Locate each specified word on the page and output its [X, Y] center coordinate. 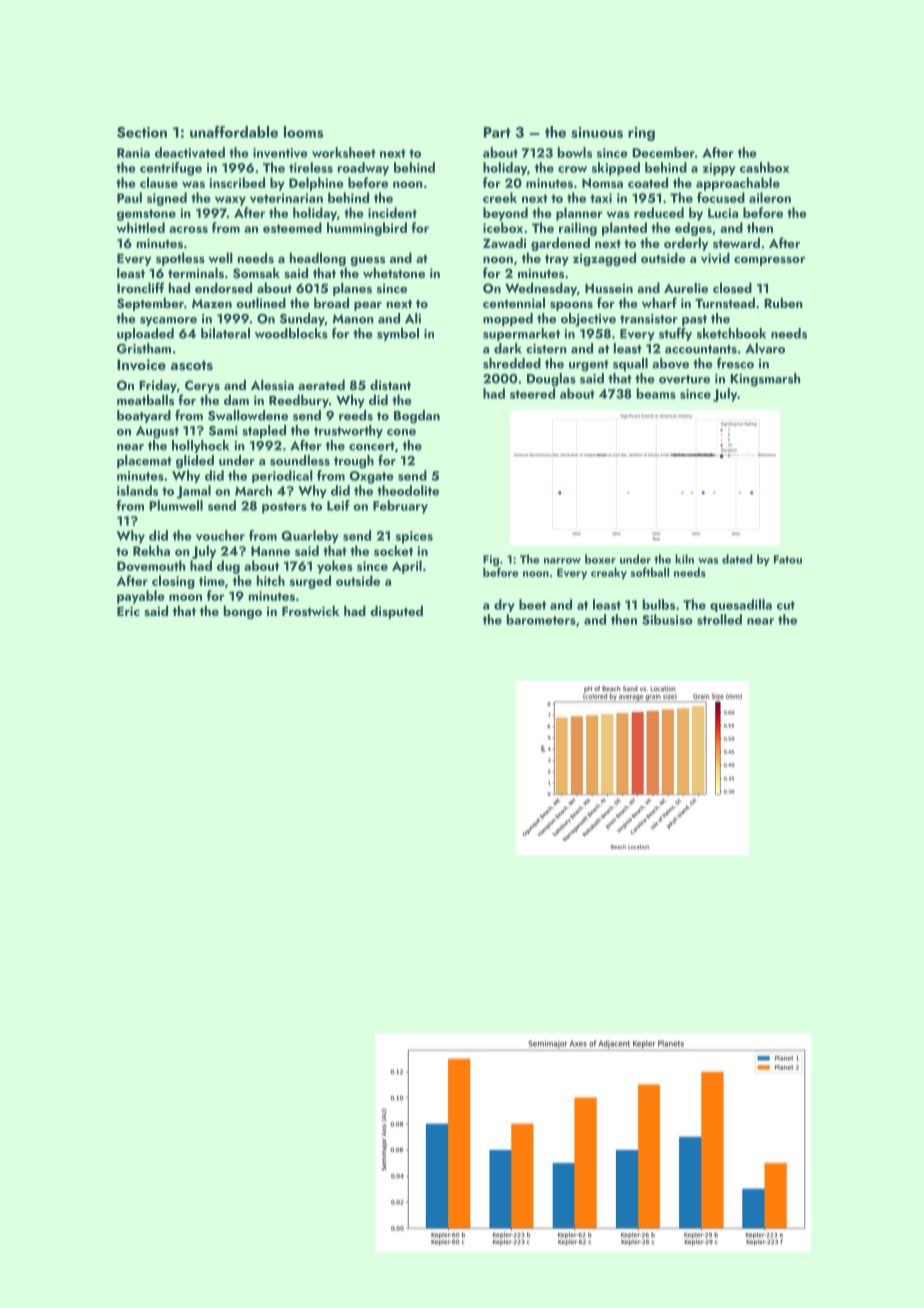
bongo [243, 612]
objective [588, 320]
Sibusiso [667, 619]
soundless [300, 460]
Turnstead [725, 302]
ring [641, 134]
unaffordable [234, 132]
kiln [684, 559]
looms [303, 132]
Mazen [212, 303]
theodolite [408, 490]
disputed [396, 612]
